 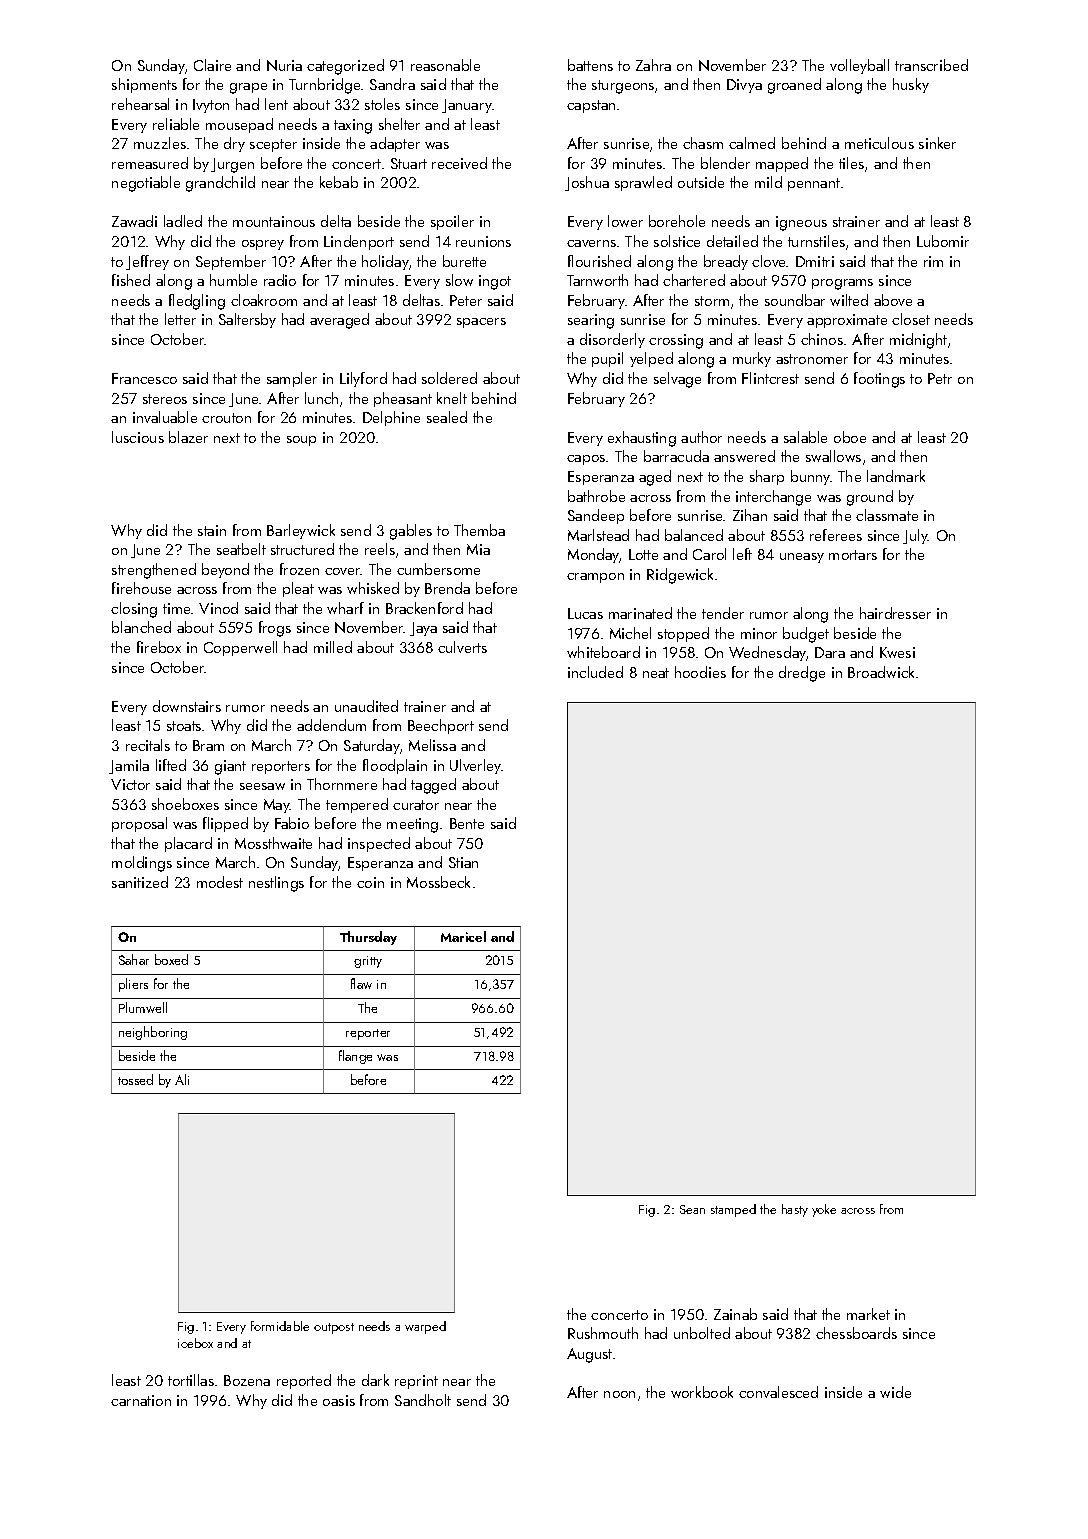 What do you see at coordinates (881, 672) in the screenshot?
I see `Broadwick` at bounding box center [881, 672].
